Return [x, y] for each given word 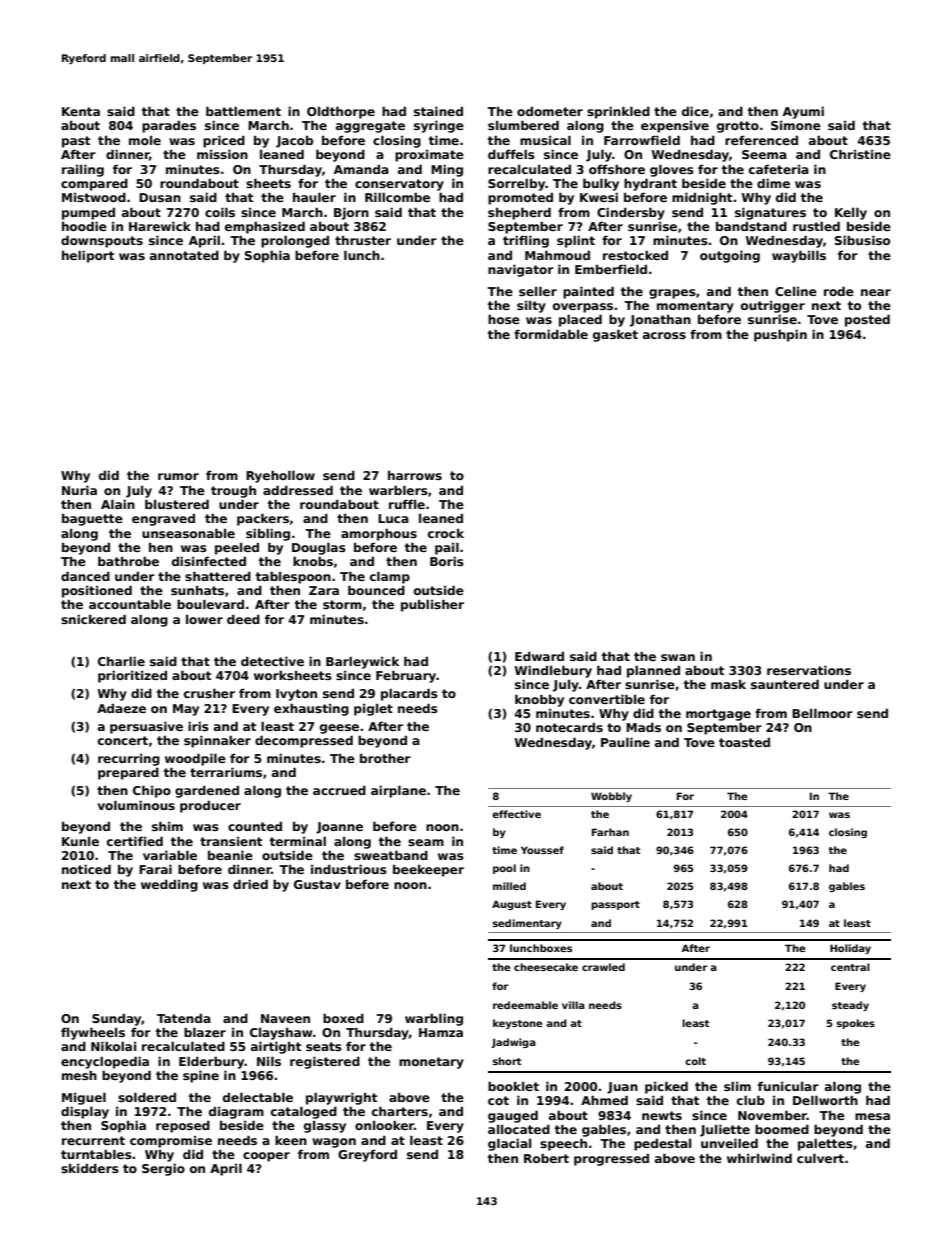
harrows [415, 475]
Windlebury [553, 671]
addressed [298, 490]
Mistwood [94, 197]
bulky [601, 184]
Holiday [850, 949]
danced [85, 576]
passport [615, 905]
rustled [816, 226]
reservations [809, 670]
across [664, 335]
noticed [86, 869]
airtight [276, 1047]
